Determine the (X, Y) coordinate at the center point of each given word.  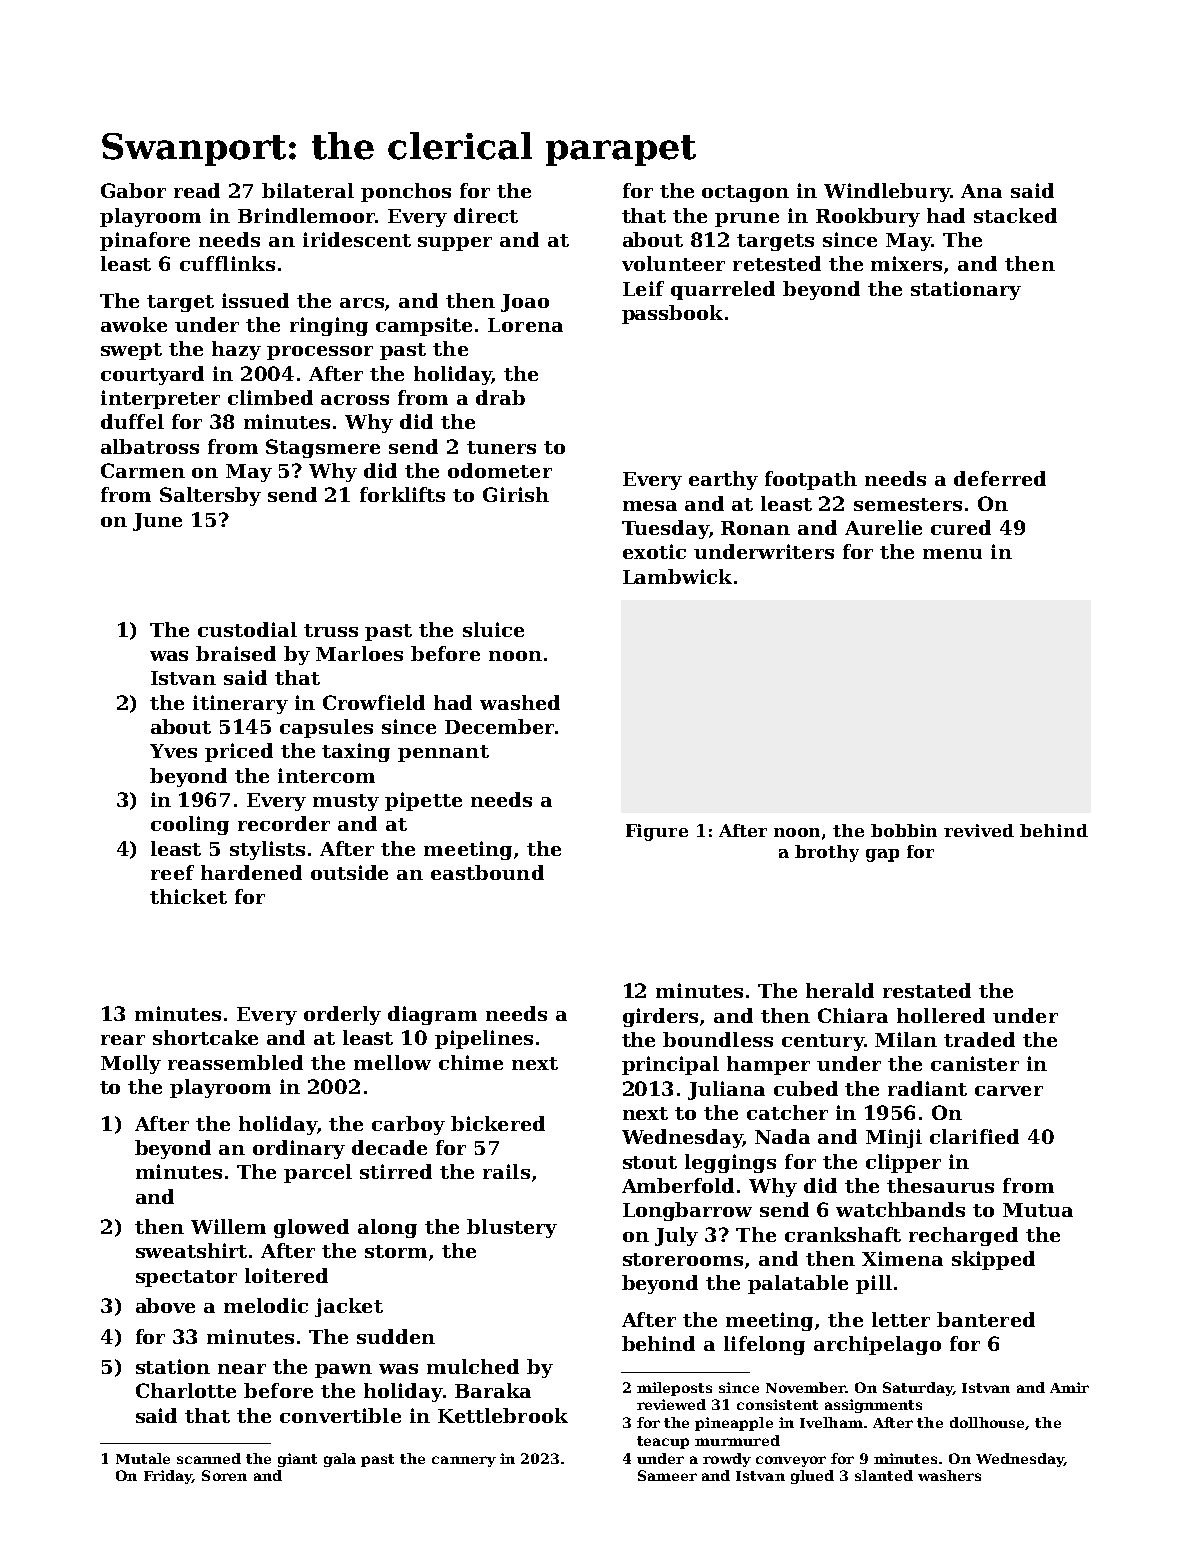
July (676, 1236)
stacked (1015, 215)
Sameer (667, 1475)
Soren (224, 1475)
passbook (672, 314)
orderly (342, 1015)
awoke (134, 324)
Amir (1069, 1387)
